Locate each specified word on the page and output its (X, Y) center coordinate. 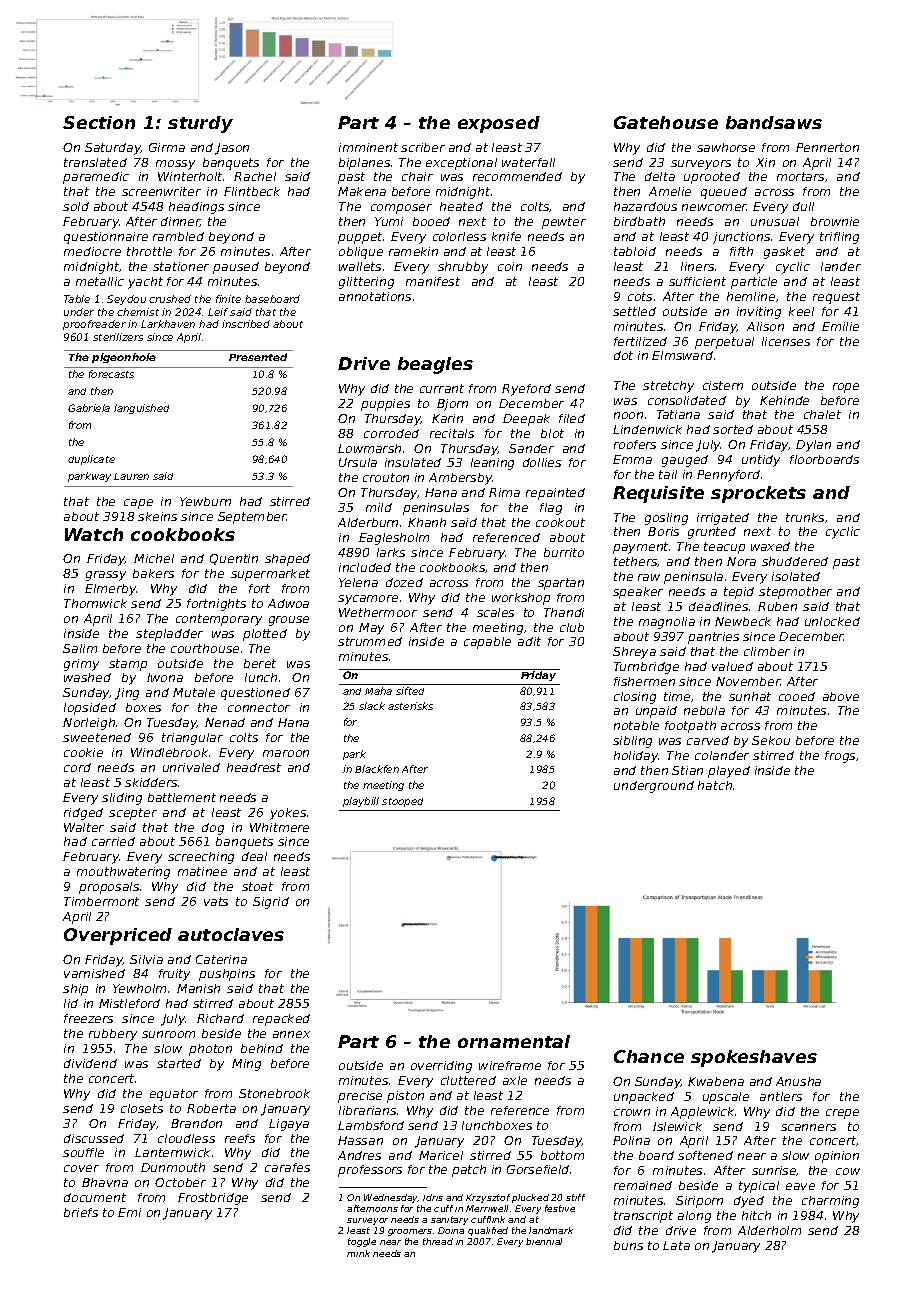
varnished (94, 973)
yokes (288, 814)
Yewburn (205, 501)
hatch (715, 785)
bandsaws (774, 122)
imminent (368, 147)
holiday (636, 757)
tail (668, 474)
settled (634, 311)
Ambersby (461, 479)
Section (99, 122)
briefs (81, 1212)
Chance (649, 1056)
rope (846, 388)
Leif (218, 312)
